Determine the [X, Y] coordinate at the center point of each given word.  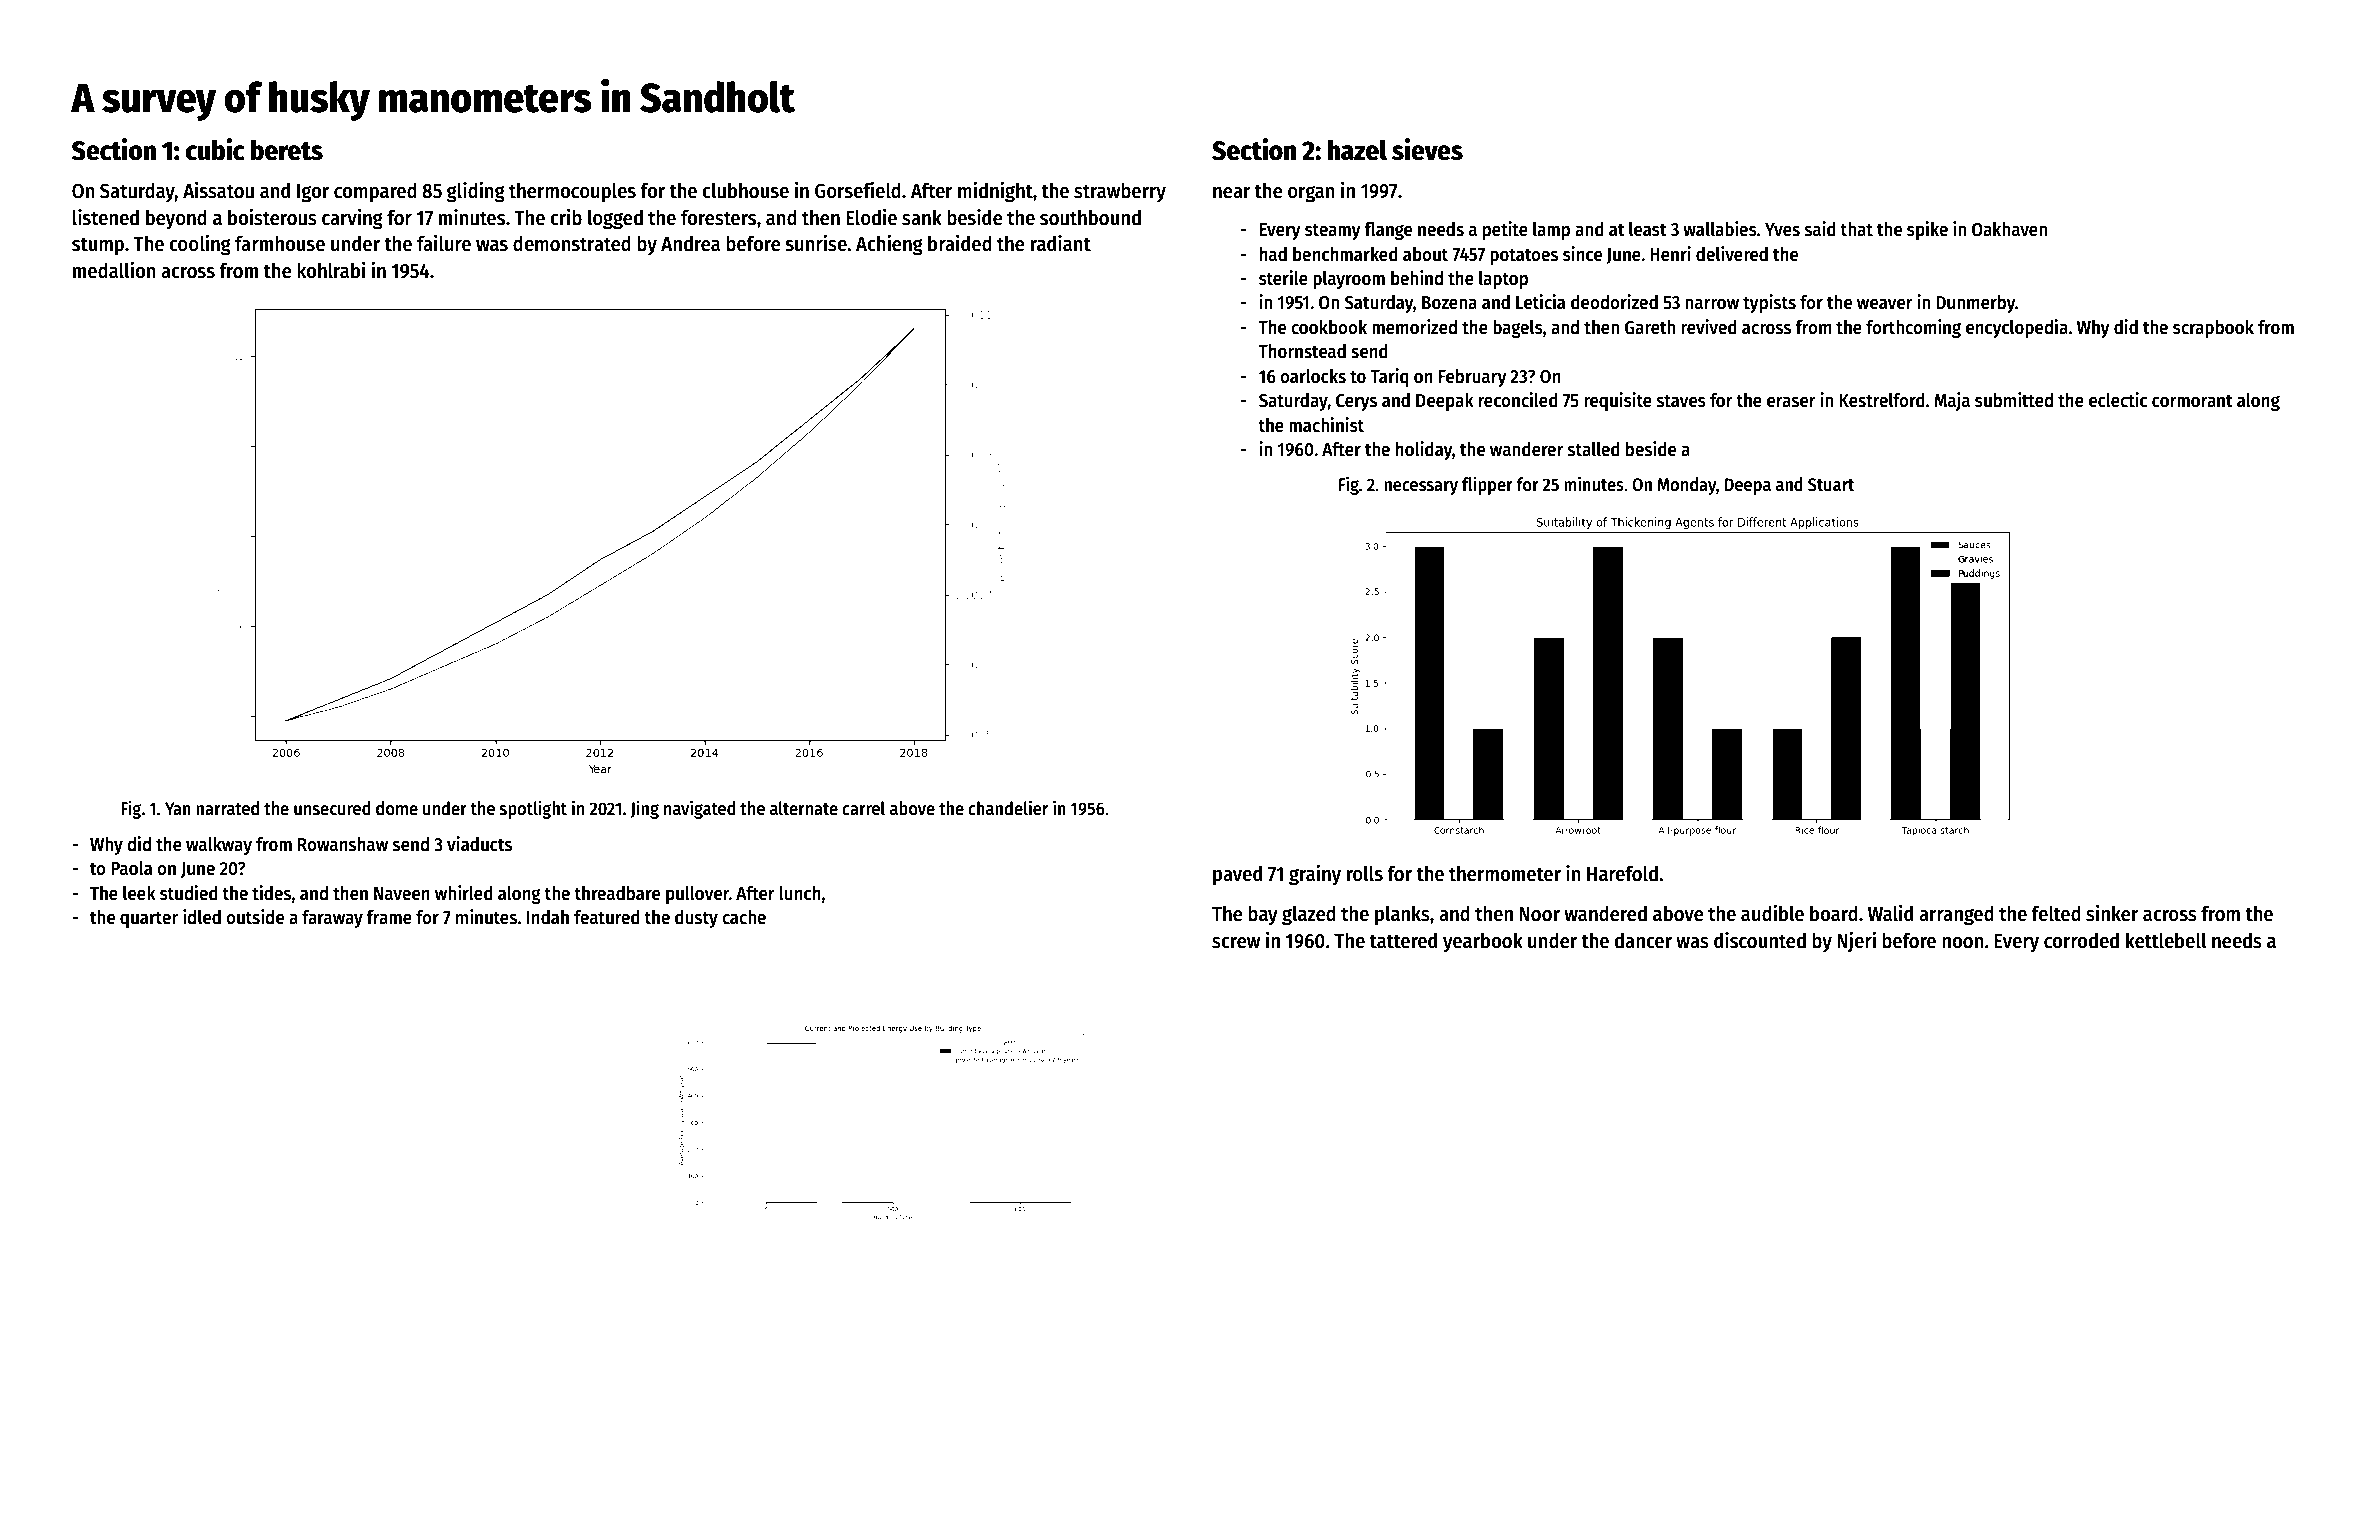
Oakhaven [2009, 229]
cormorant [2192, 401]
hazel [1357, 150]
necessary [1421, 488]
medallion [114, 270]
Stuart [1831, 485]
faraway [332, 919]
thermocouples [572, 192]
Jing [644, 809]
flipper [1487, 485]
